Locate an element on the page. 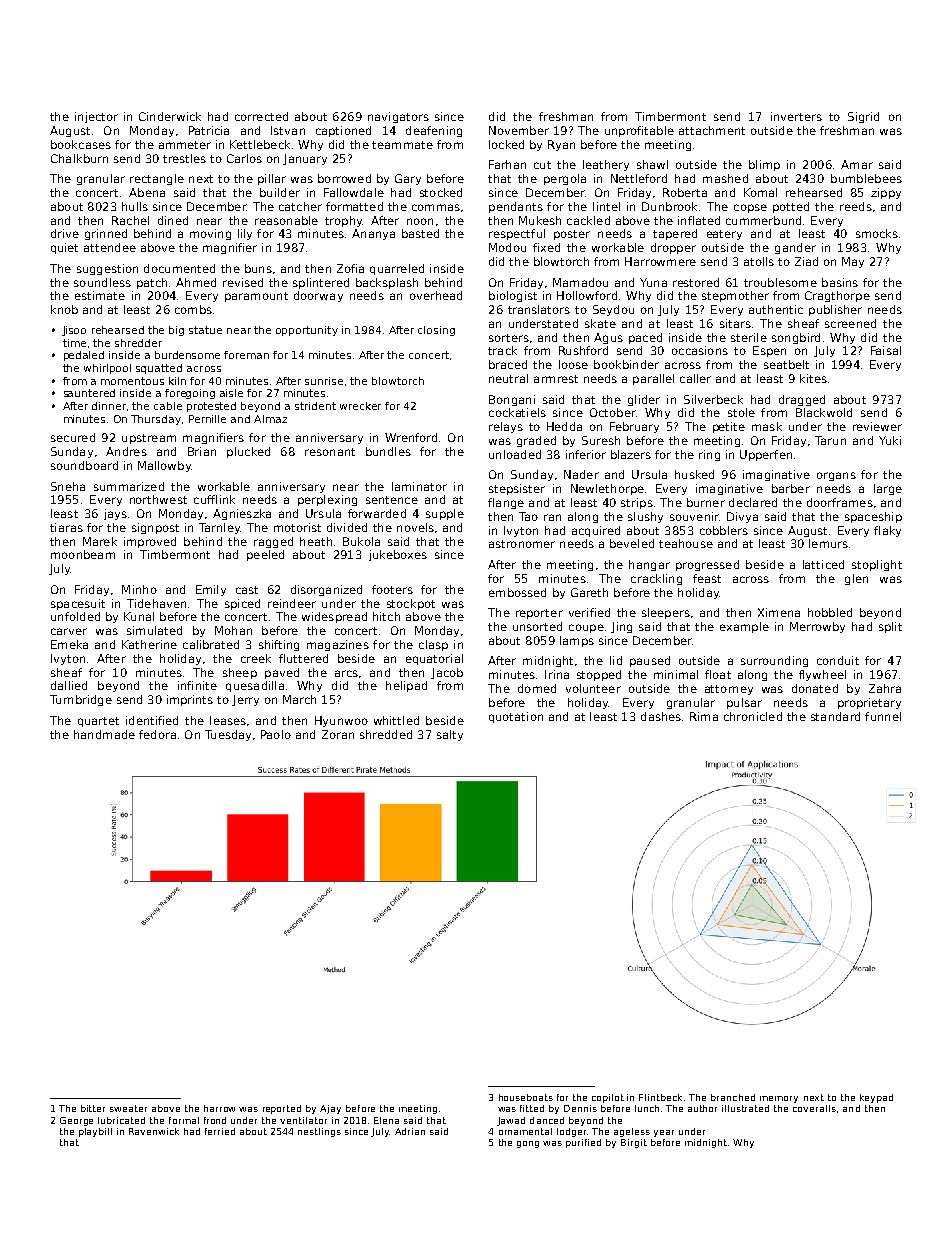 This document has height=1233, width=952. Fallowdale is located at coordinates (354, 192).
